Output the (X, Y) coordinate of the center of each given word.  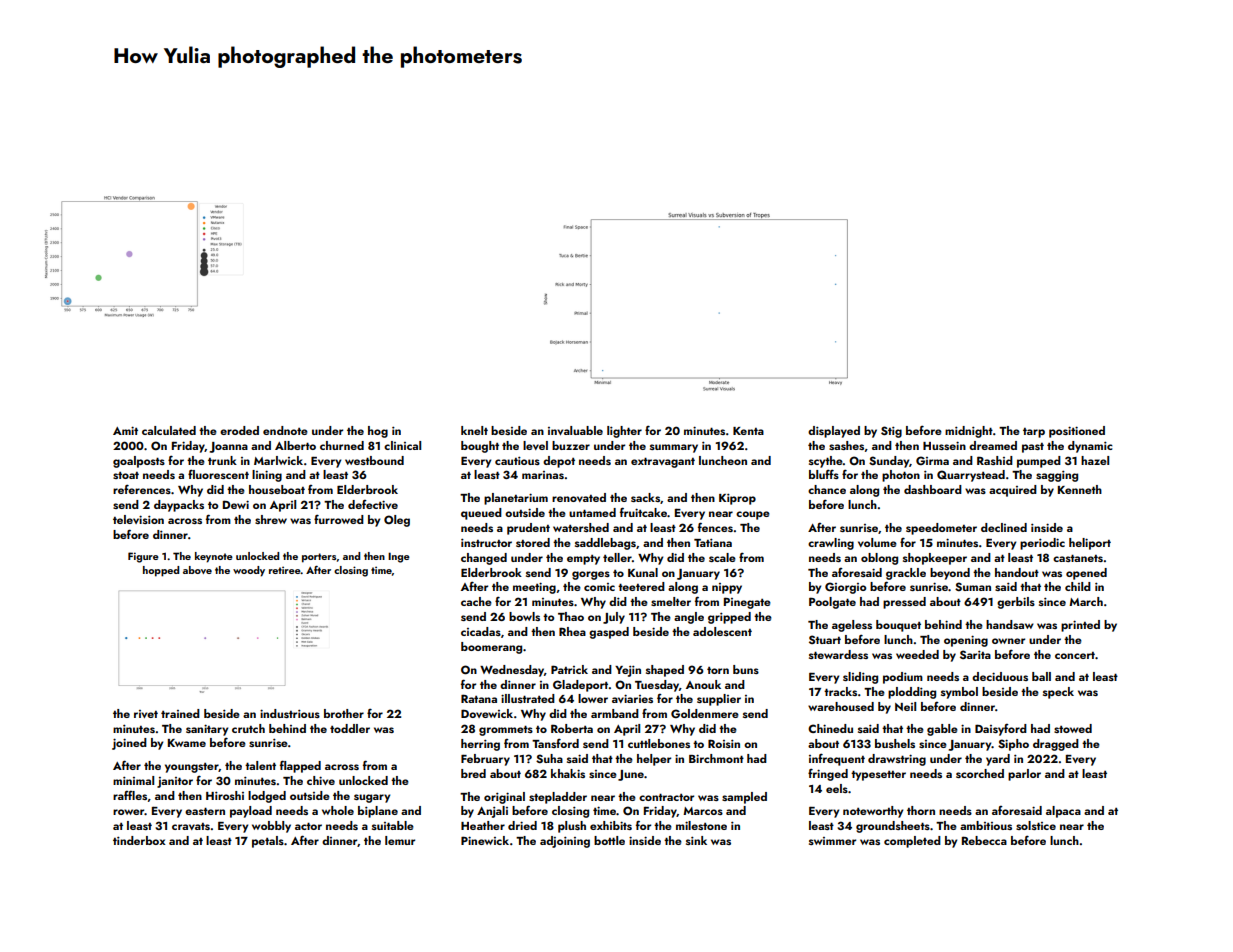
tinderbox (139, 840)
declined (1004, 527)
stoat (126, 475)
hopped (161, 571)
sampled (744, 798)
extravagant (663, 462)
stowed (1073, 728)
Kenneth (1080, 489)
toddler (350, 728)
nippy (727, 588)
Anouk (703, 684)
